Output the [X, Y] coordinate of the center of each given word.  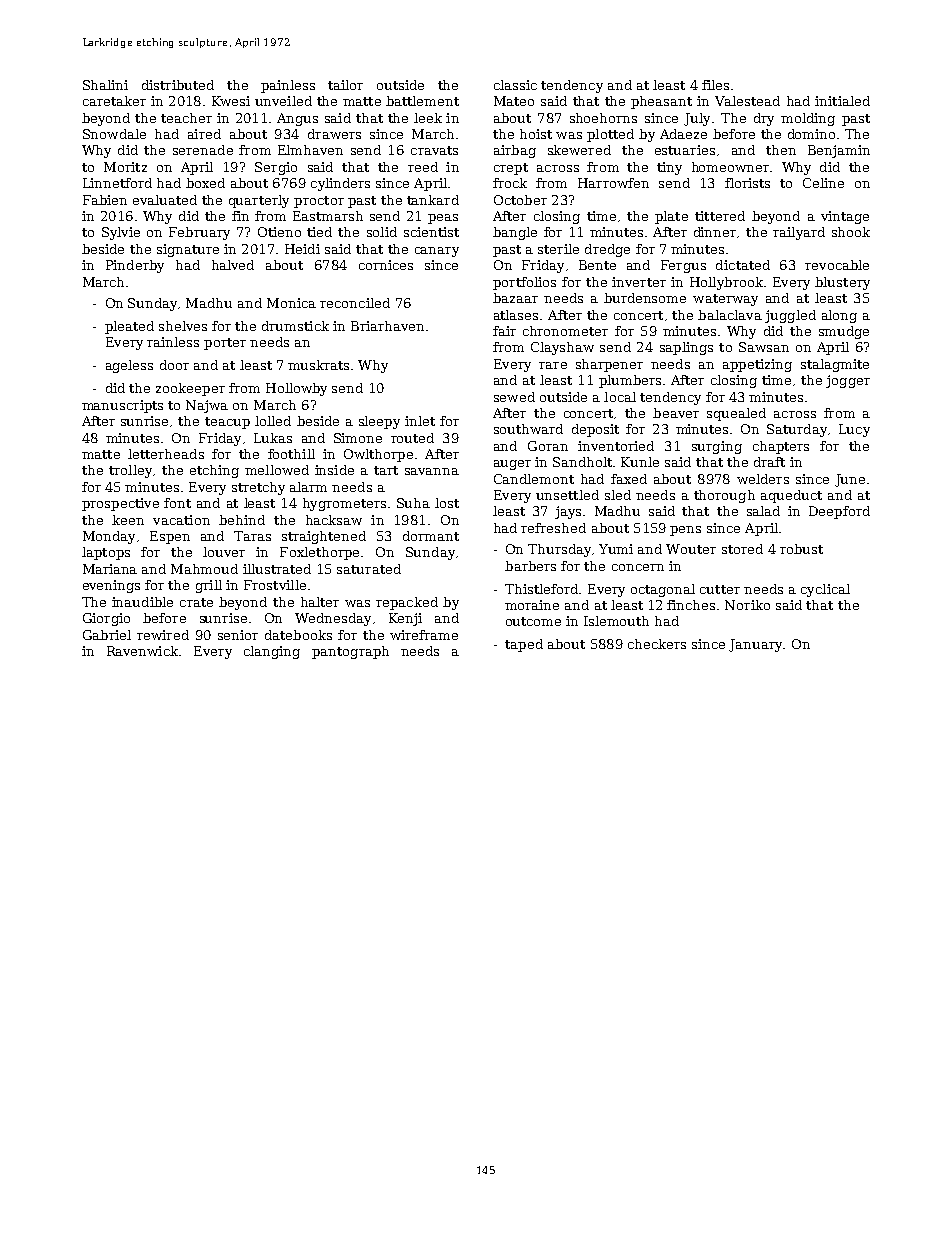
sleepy [379, 422]
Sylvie [121, 233]
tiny [669, 168]
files [715, 85]
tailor [345, 85]
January [755, 645]
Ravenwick [142, 651]
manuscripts [122, 406]
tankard [433, 200]
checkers [657, 644]
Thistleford [541, 589]
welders [763, 479]
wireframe [424, 635]
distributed [178, 85]
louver [224, 552]
